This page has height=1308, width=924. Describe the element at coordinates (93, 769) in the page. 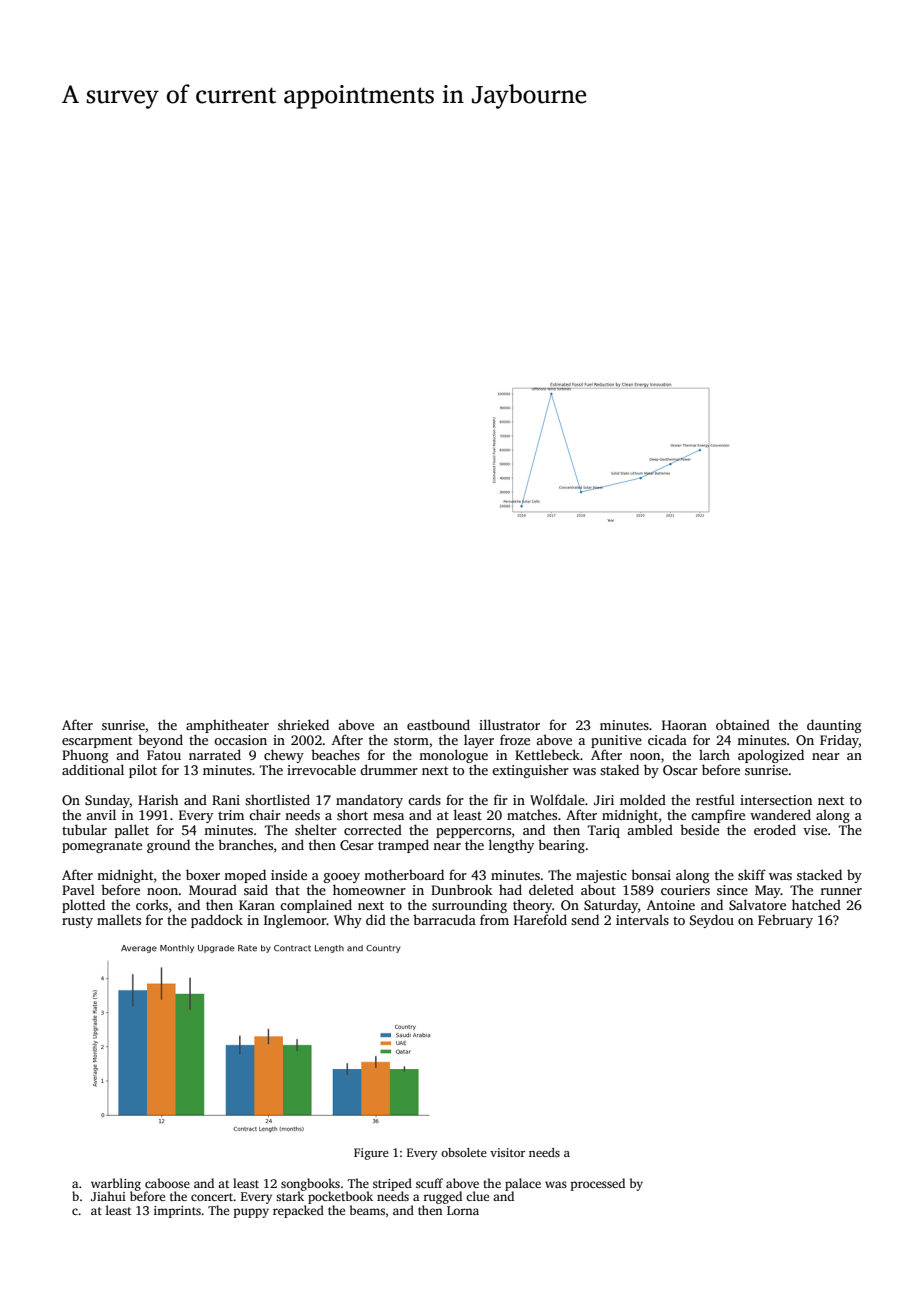

I see `additional` at that location.
